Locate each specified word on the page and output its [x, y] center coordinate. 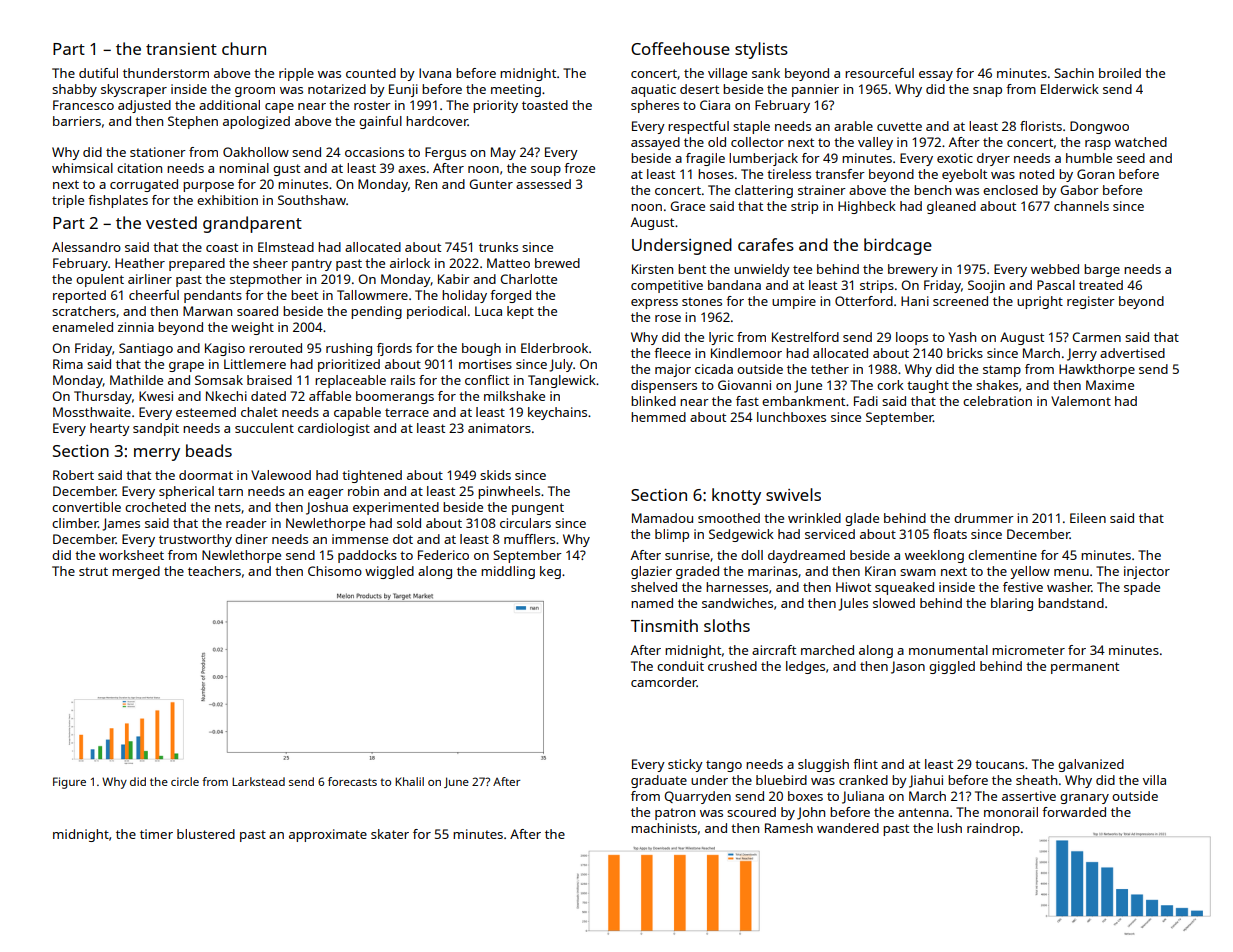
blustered [206, 834]
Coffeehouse [680, 48]
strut [93, 571]
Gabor [1079, 190]
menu [1071, 572]
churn [244, 48]
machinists [664, 828]
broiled [1120, 73]
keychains [557, 413]
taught [928, 386]
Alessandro [86, 247]
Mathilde [136, 380]
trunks [498, 247]
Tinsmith [664, 625]
